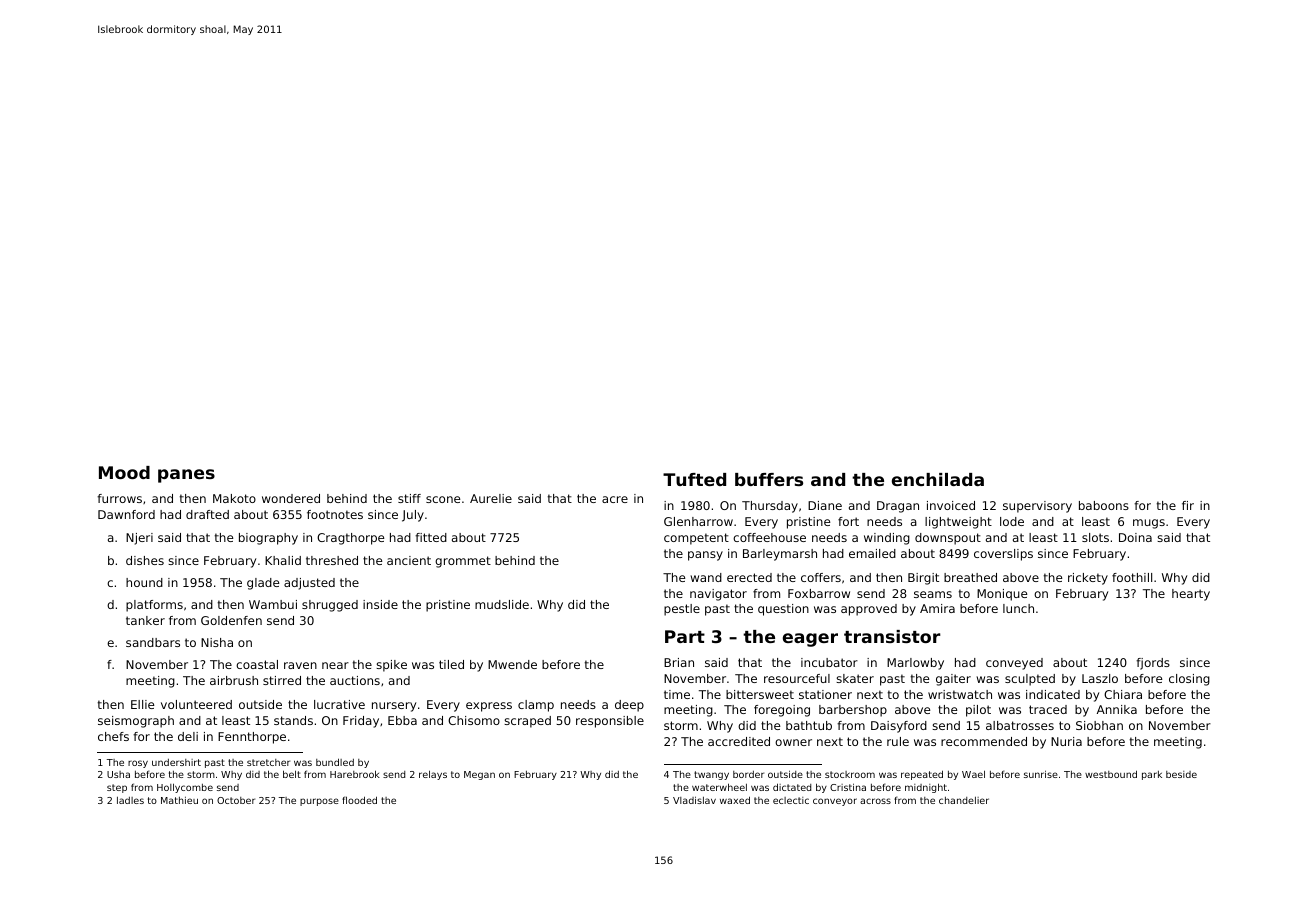  I want to click on dishes, so click(145, 560).
